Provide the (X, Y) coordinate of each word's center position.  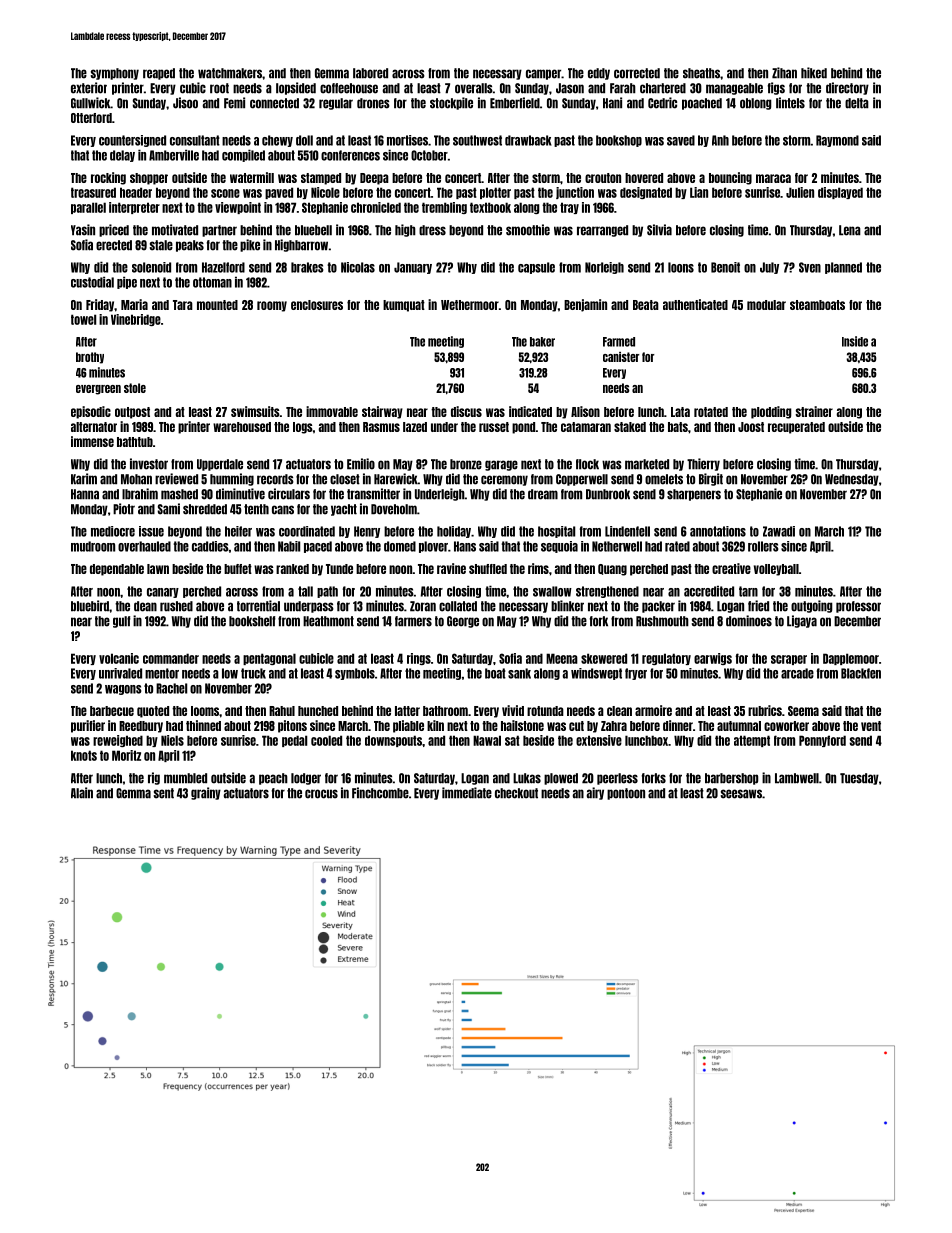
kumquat (404, 306)
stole (135, 388)
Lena (850, 230)
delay (122, 156)
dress (432, 230)
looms (205, 711)
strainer (814, 411)
